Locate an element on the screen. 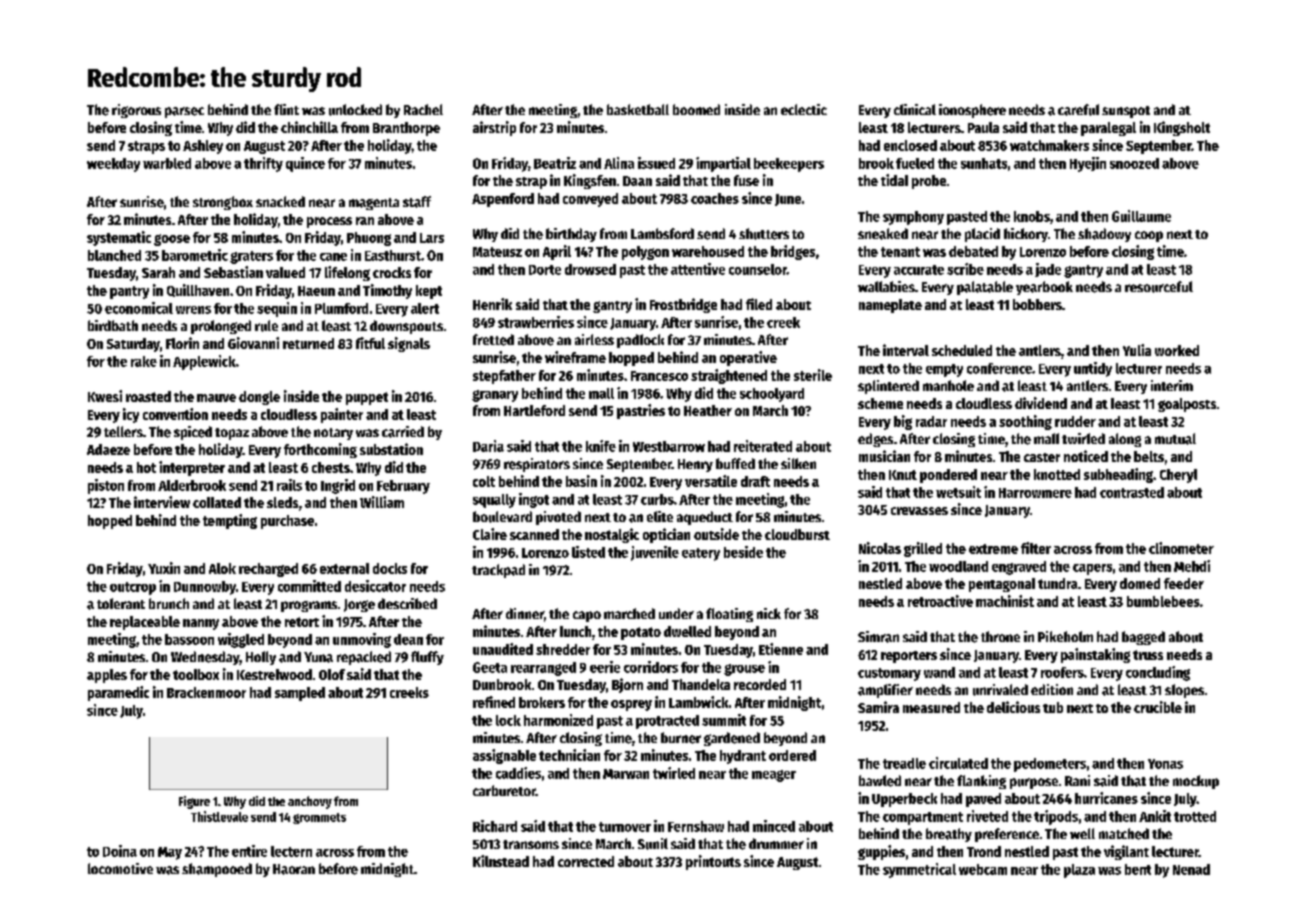 This screenshot has height=924, width=1308. airless is located at coordinates (594, 339).
